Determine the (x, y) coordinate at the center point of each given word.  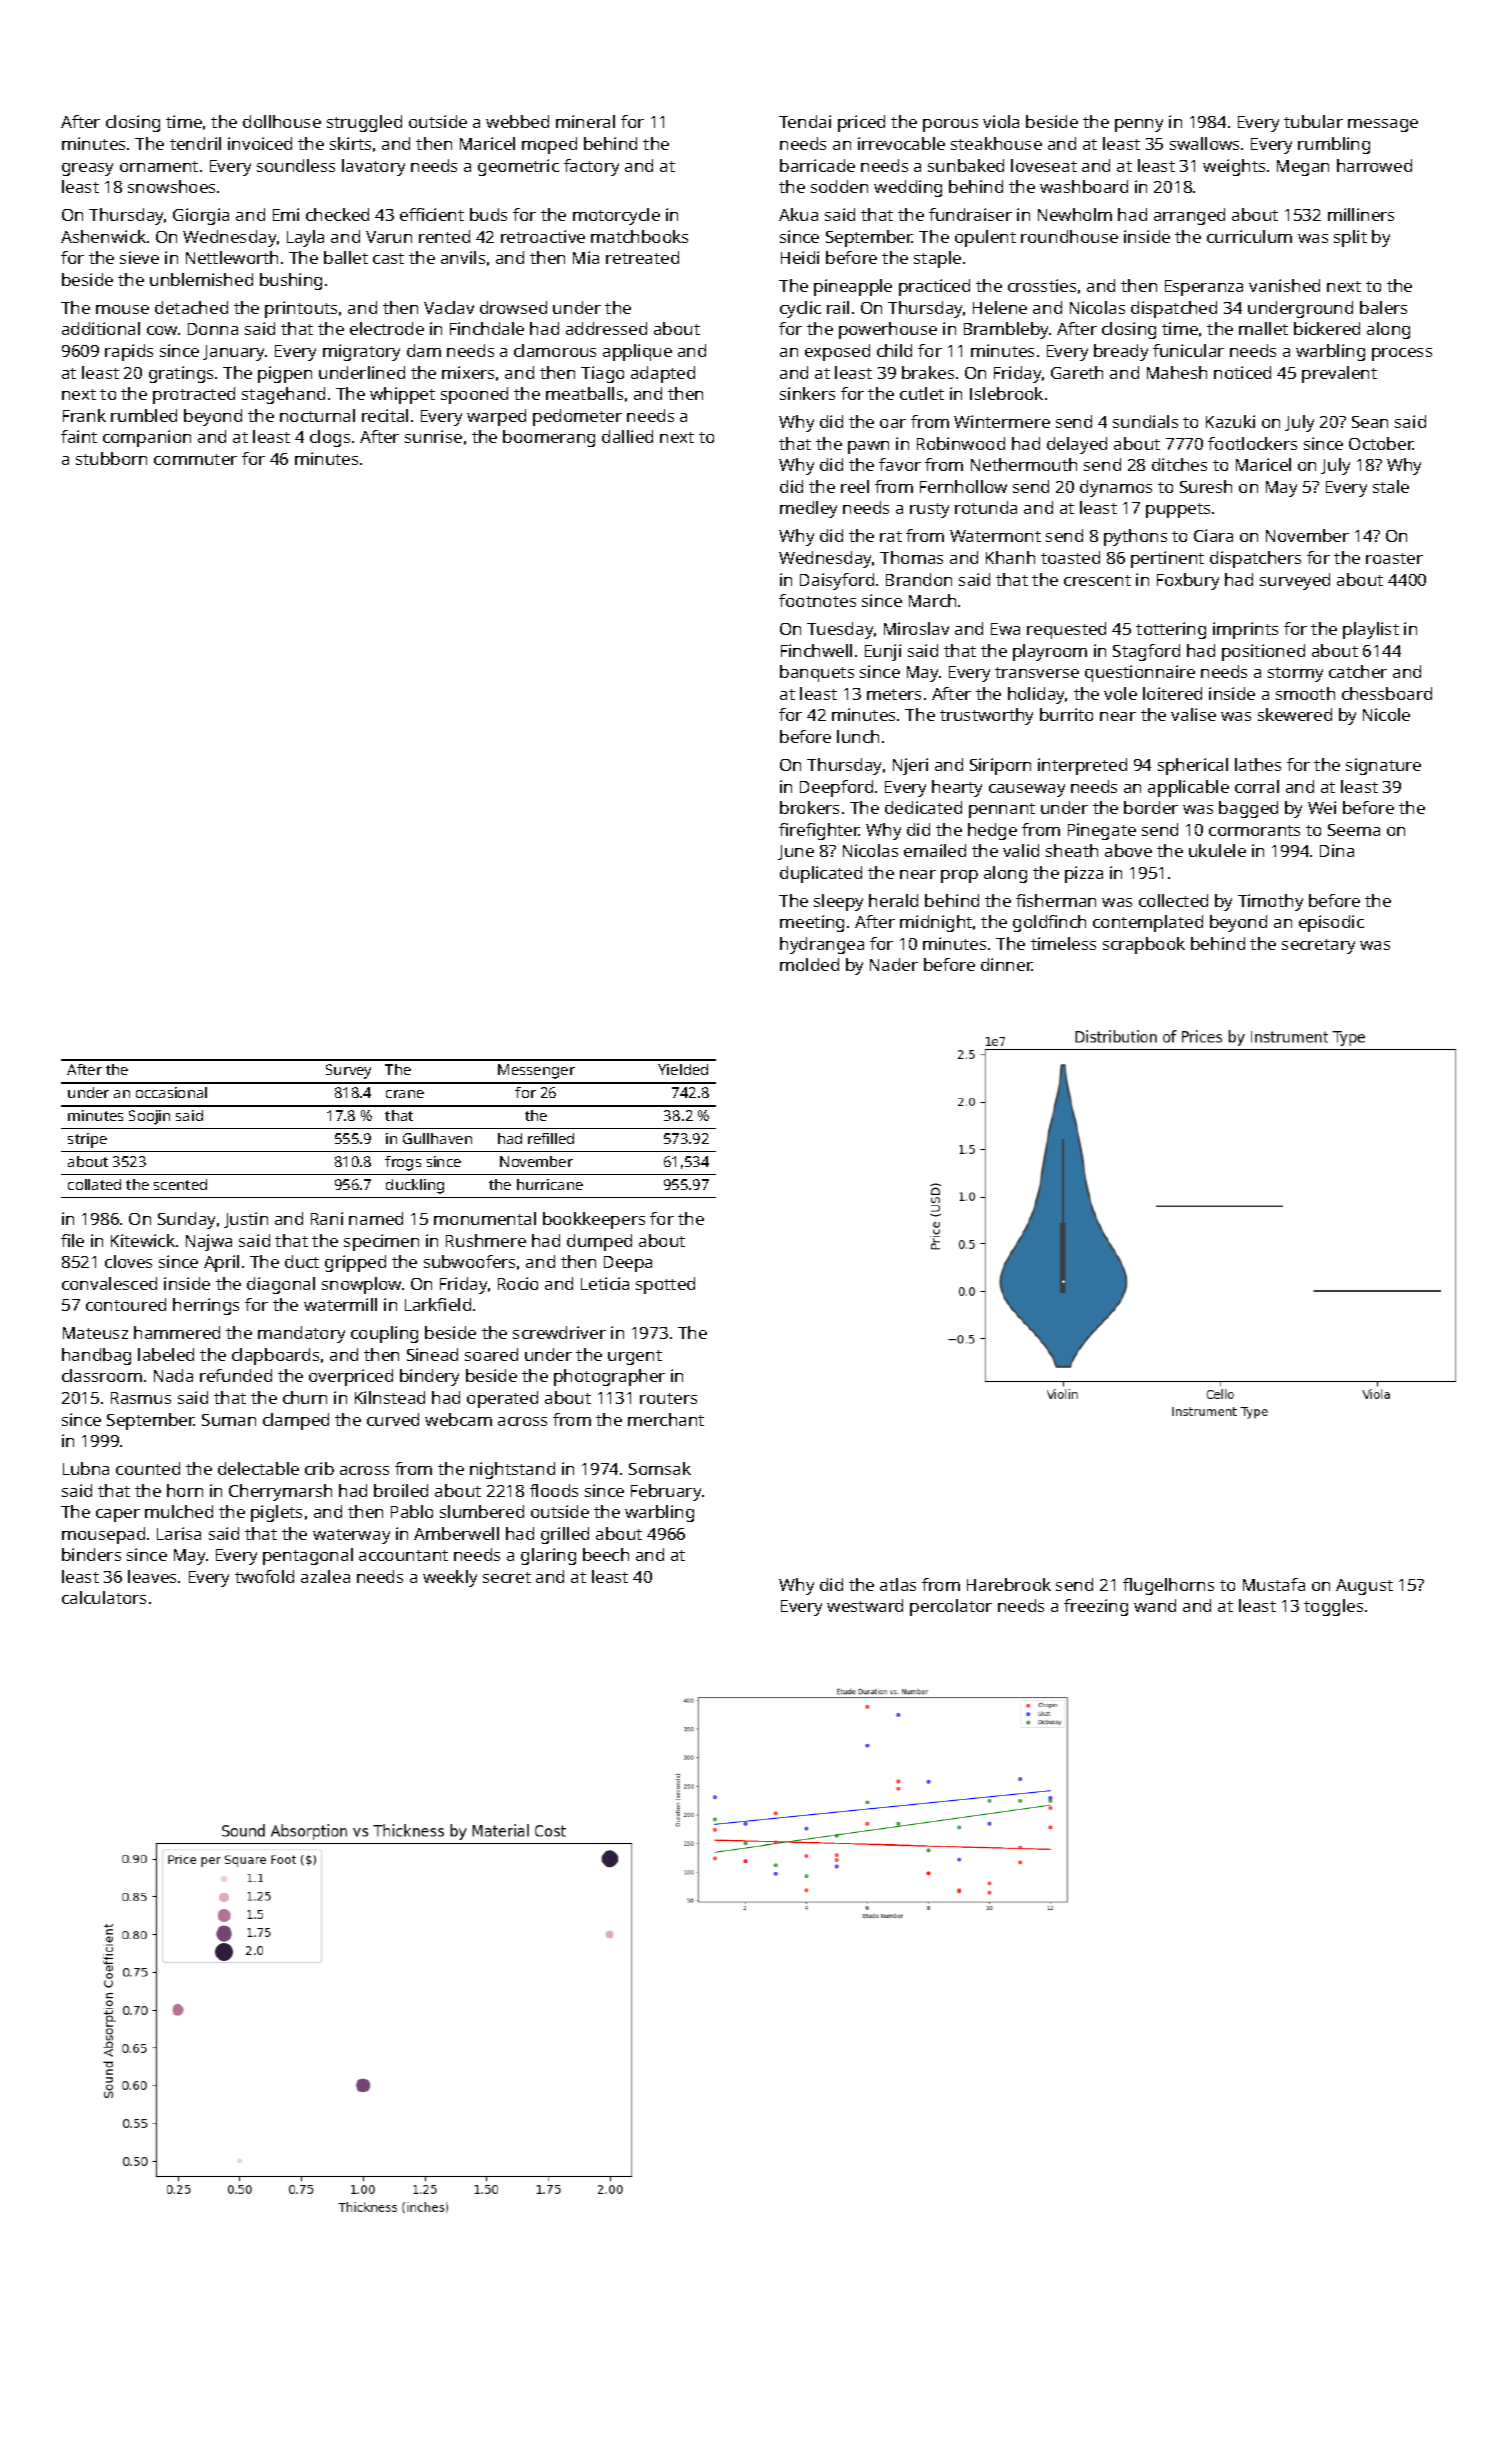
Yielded (683, 1069)
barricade (817, 165)
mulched (179, 1511)
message (1383, 125)
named (376, 1218)
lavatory (373, 167)
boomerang (549, 438)
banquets (817, 673)
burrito (1066, 714)
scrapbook (1144, 945)
